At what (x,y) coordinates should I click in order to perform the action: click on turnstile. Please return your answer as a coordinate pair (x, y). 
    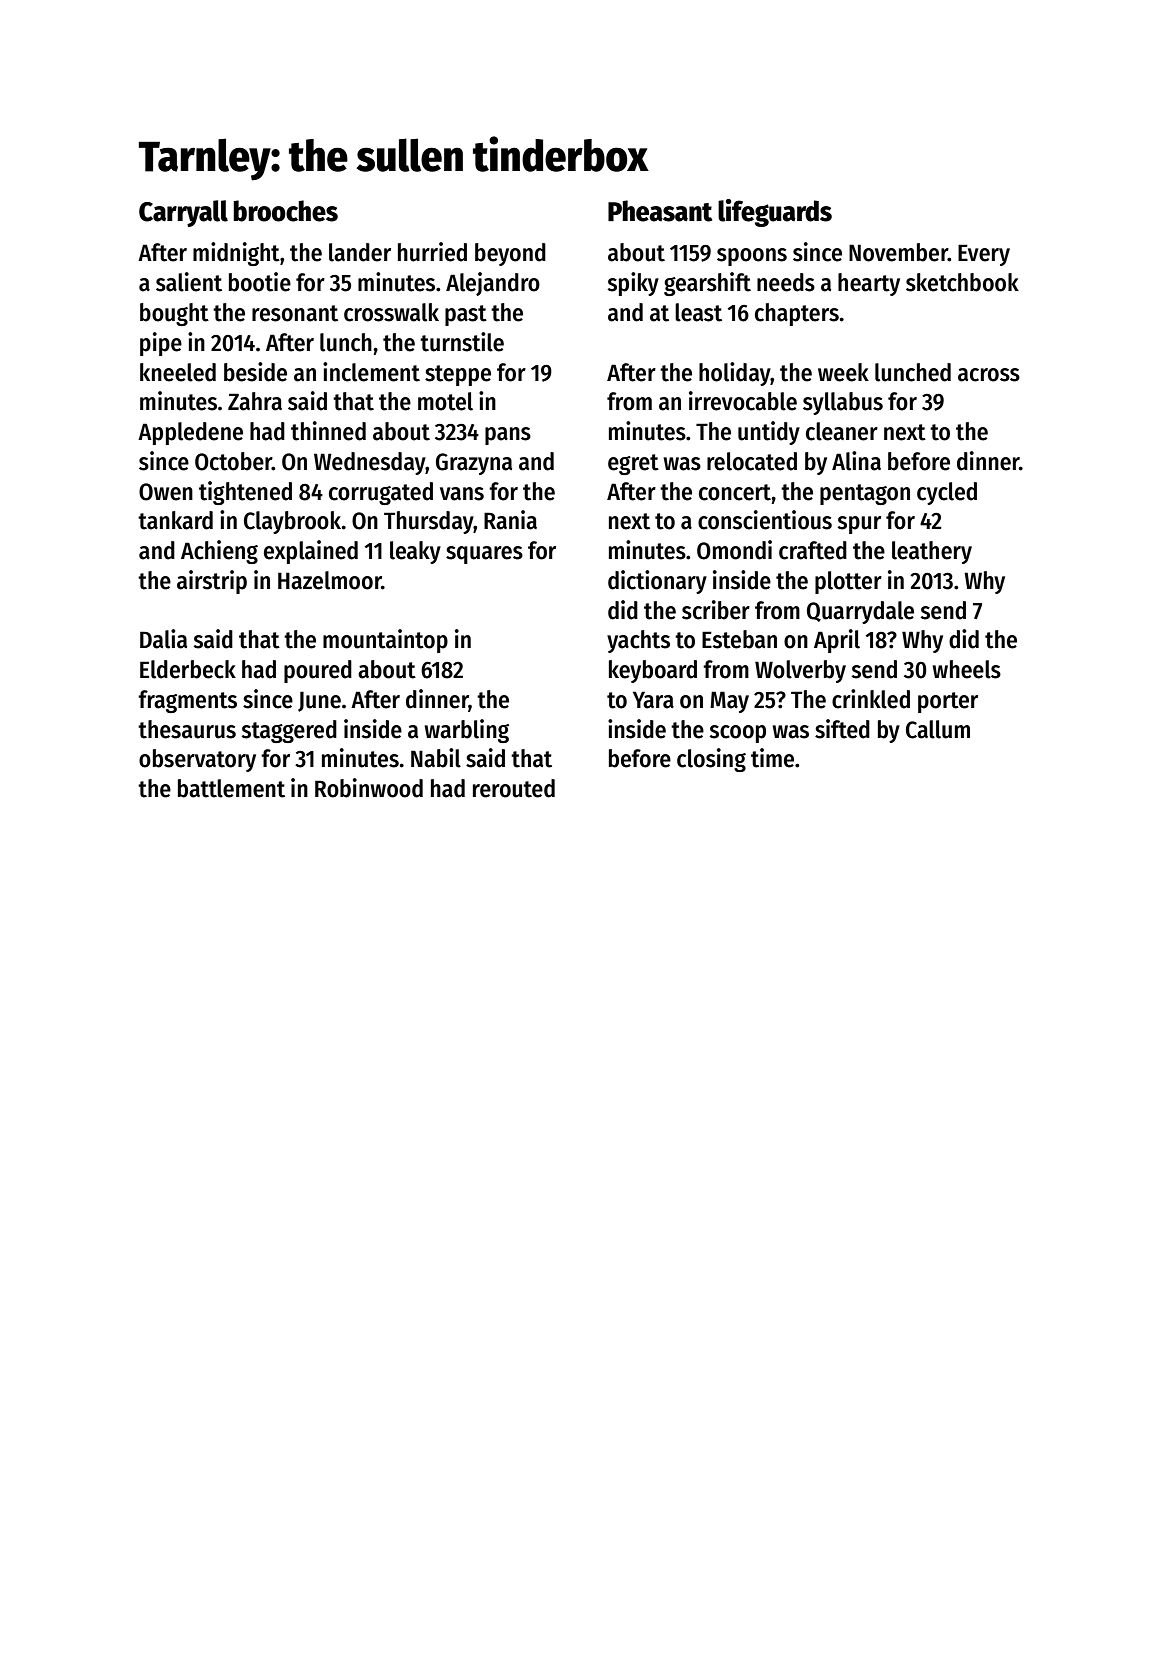
    Looking at the image, I should click on (462, 342).
